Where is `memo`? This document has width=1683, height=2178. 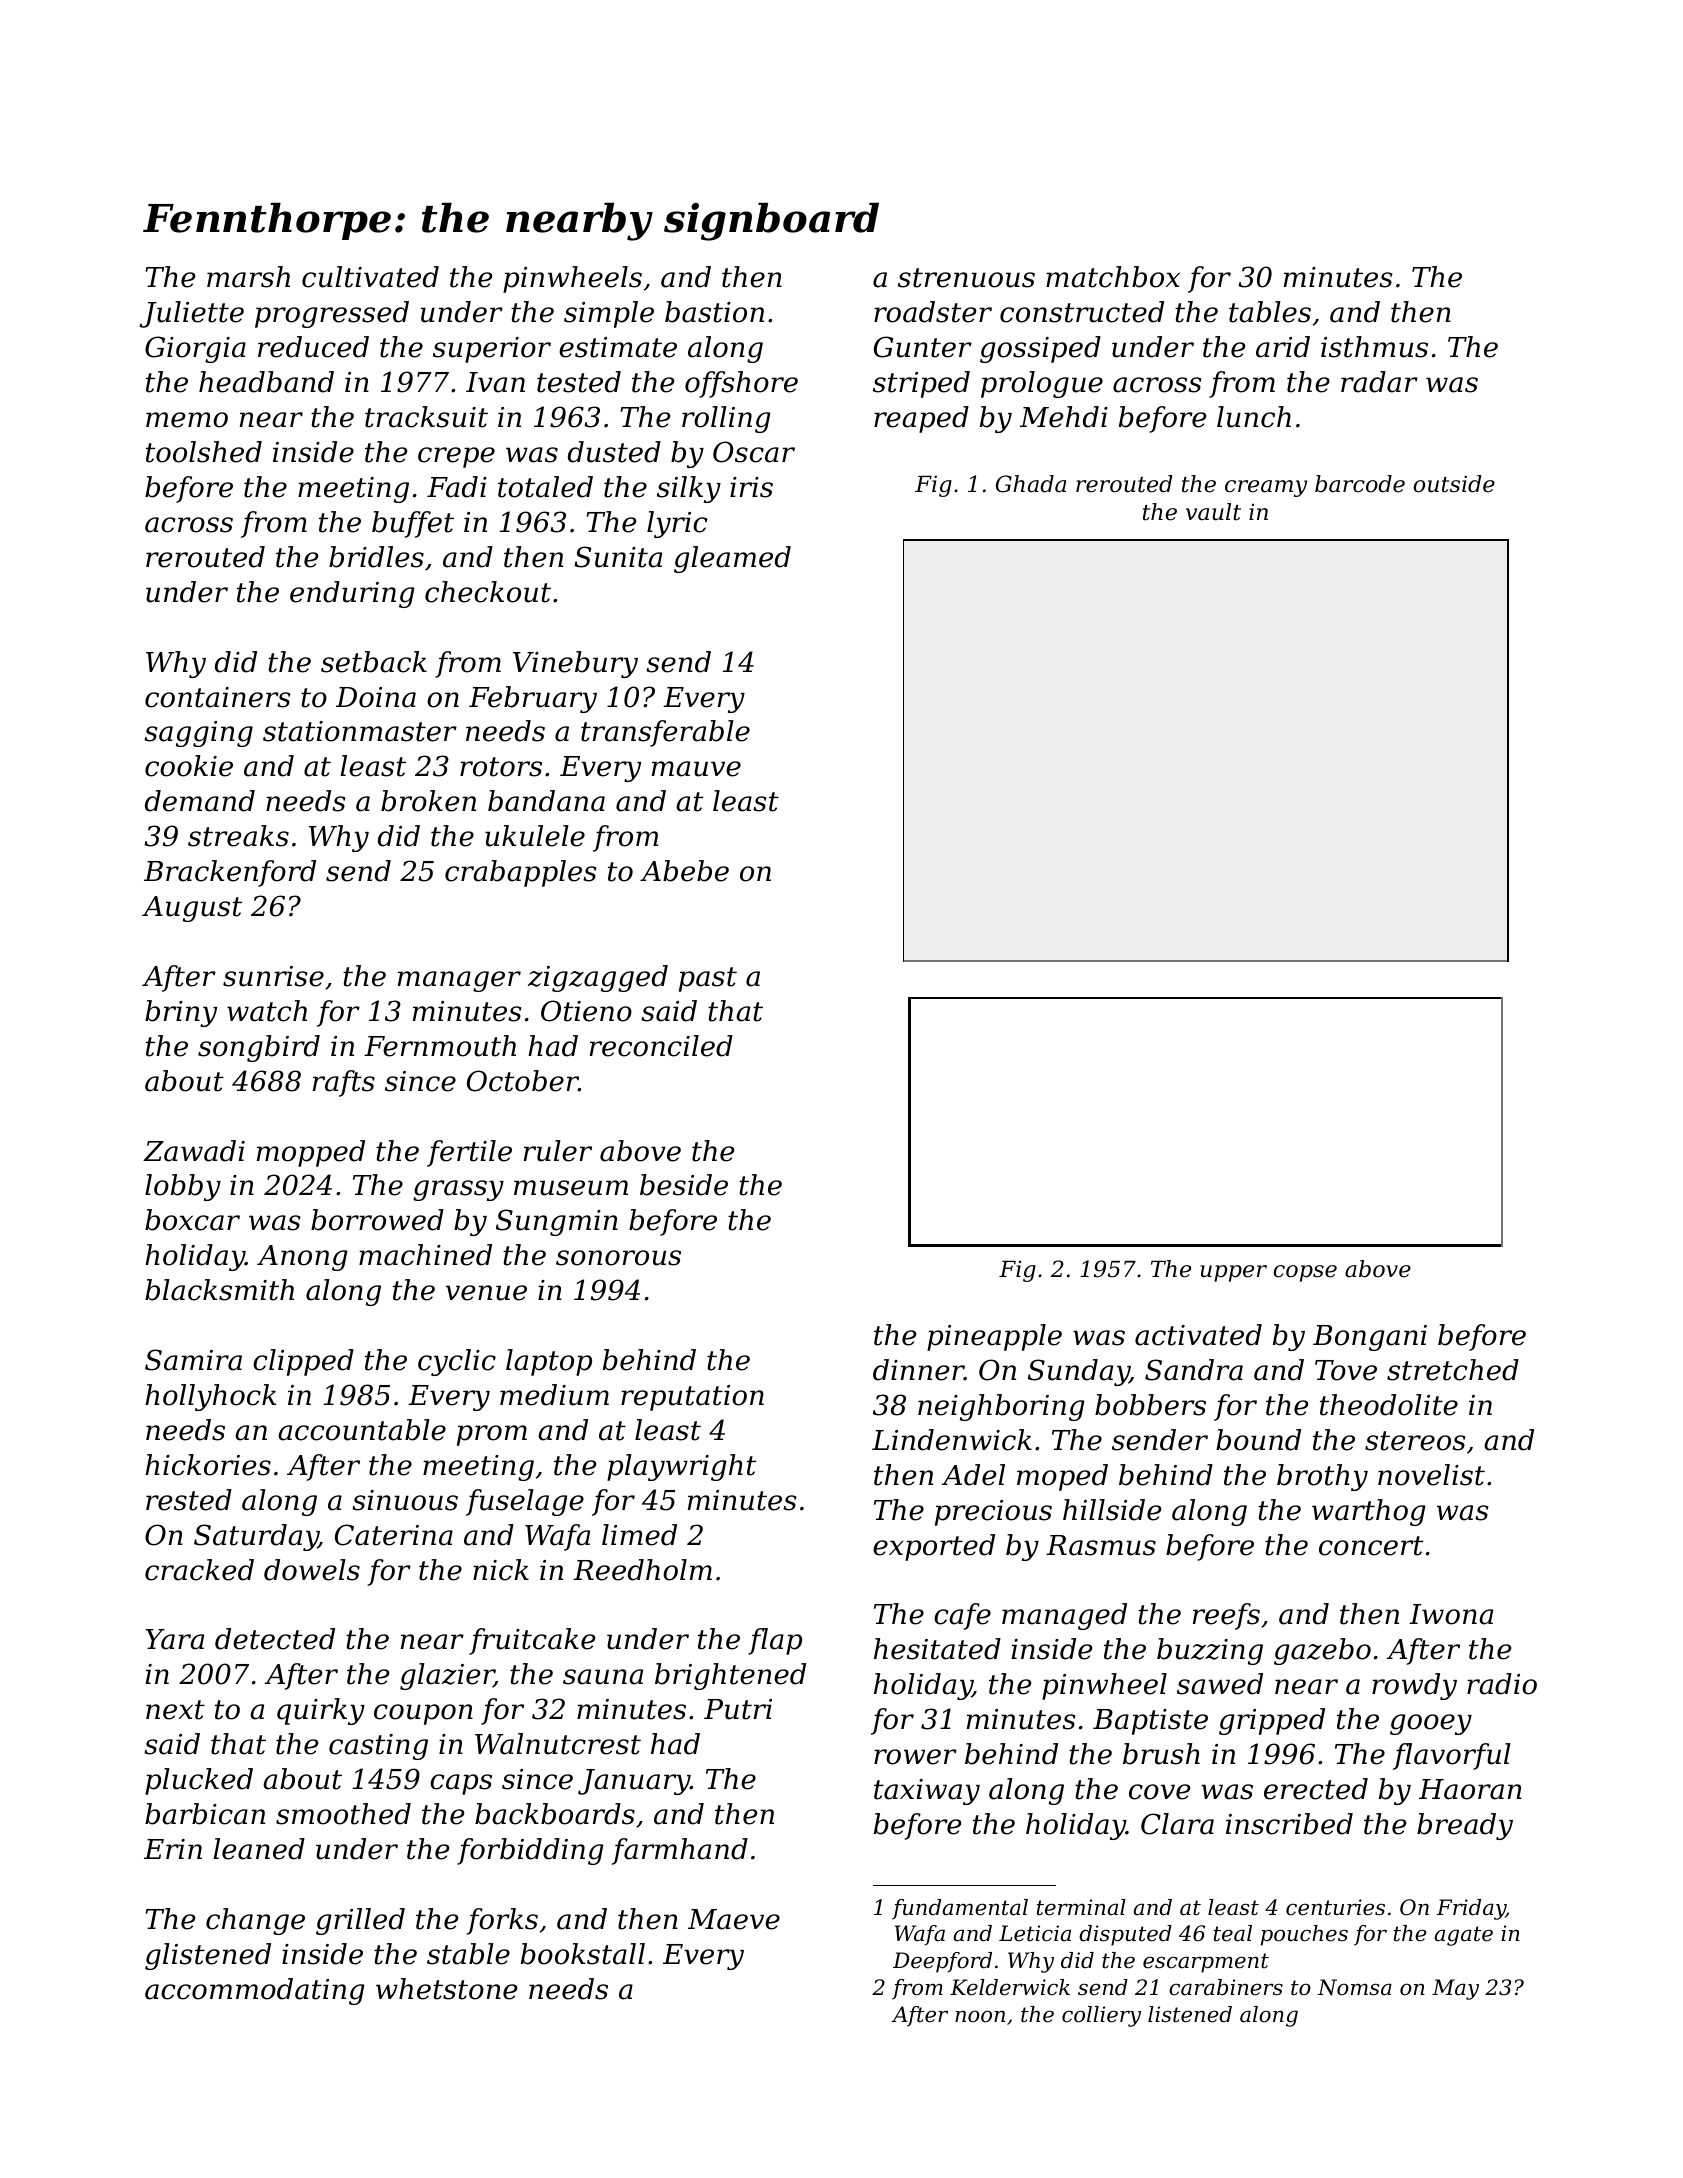
memo is located at coordinates (187, 420).
